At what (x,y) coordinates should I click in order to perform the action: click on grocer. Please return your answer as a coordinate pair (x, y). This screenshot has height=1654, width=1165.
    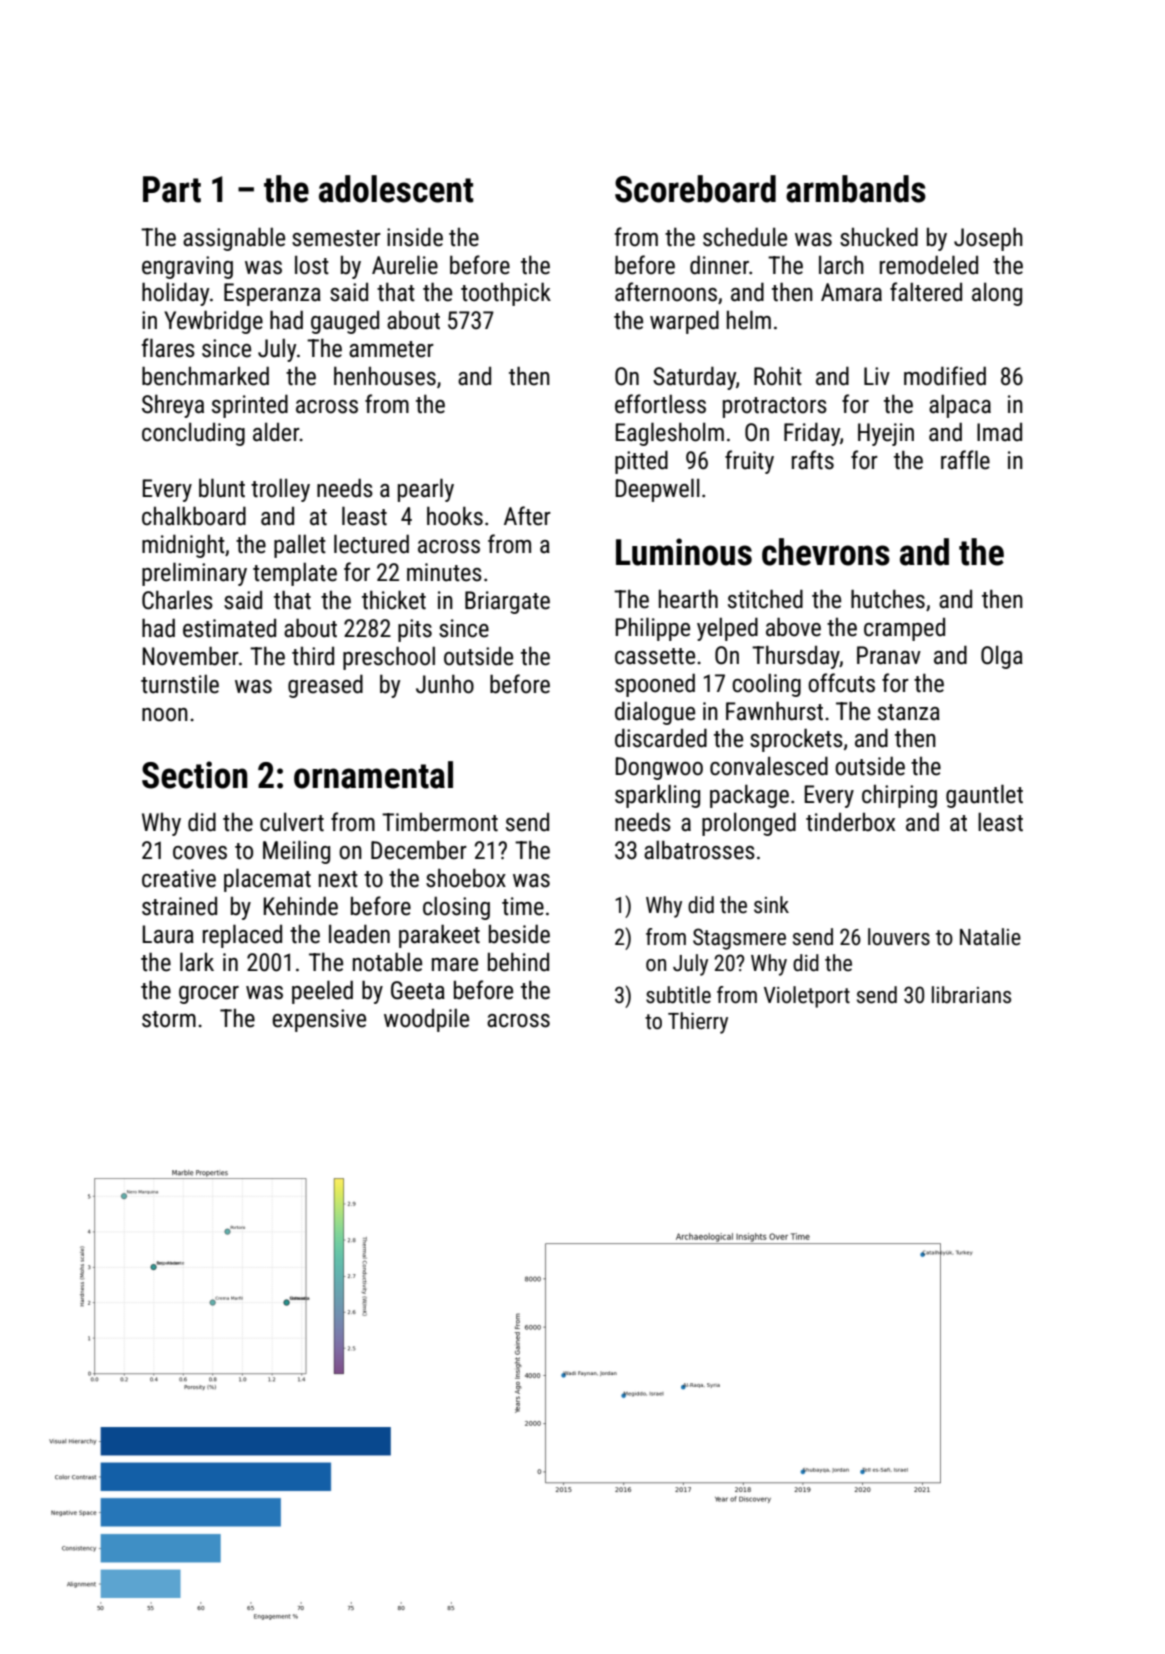
    Looking at the image, I should click on (209, 995).
